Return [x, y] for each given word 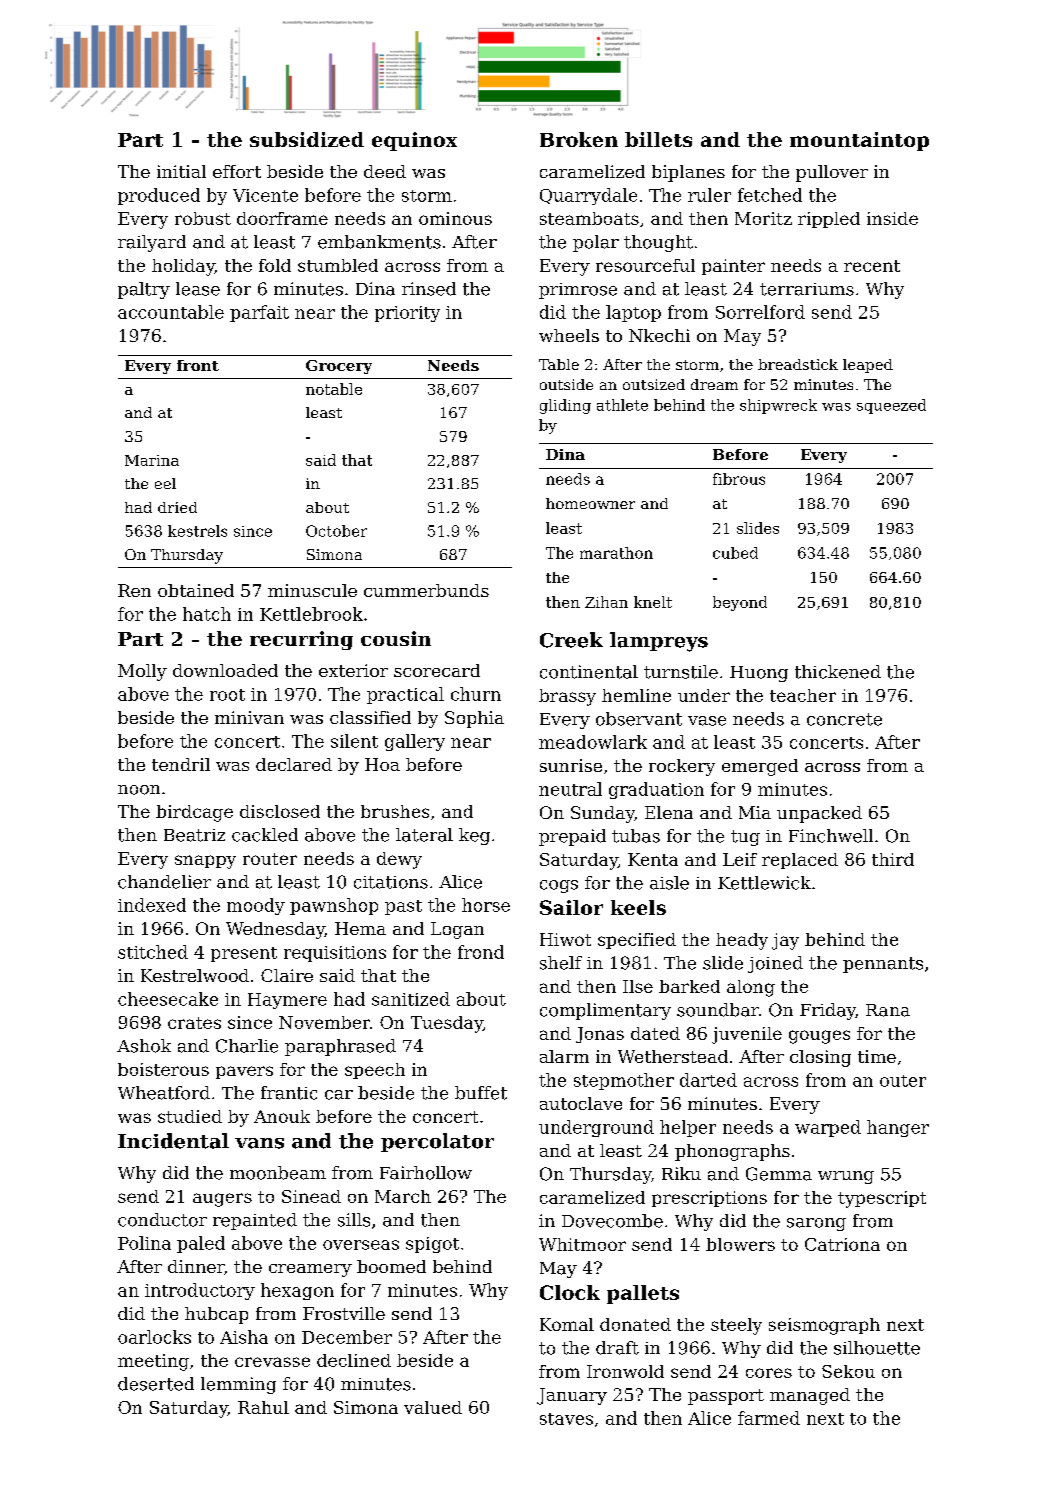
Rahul [263, 1407]
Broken [579, 139]
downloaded [225, 670]
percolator [437, 1142]
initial [181, 171]
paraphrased [340, 1047]
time [877, 1056]
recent [872, 266]
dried [177, 507]
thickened [838, 672]
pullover [832, 173]
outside [566, 384]
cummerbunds [426, 590]
